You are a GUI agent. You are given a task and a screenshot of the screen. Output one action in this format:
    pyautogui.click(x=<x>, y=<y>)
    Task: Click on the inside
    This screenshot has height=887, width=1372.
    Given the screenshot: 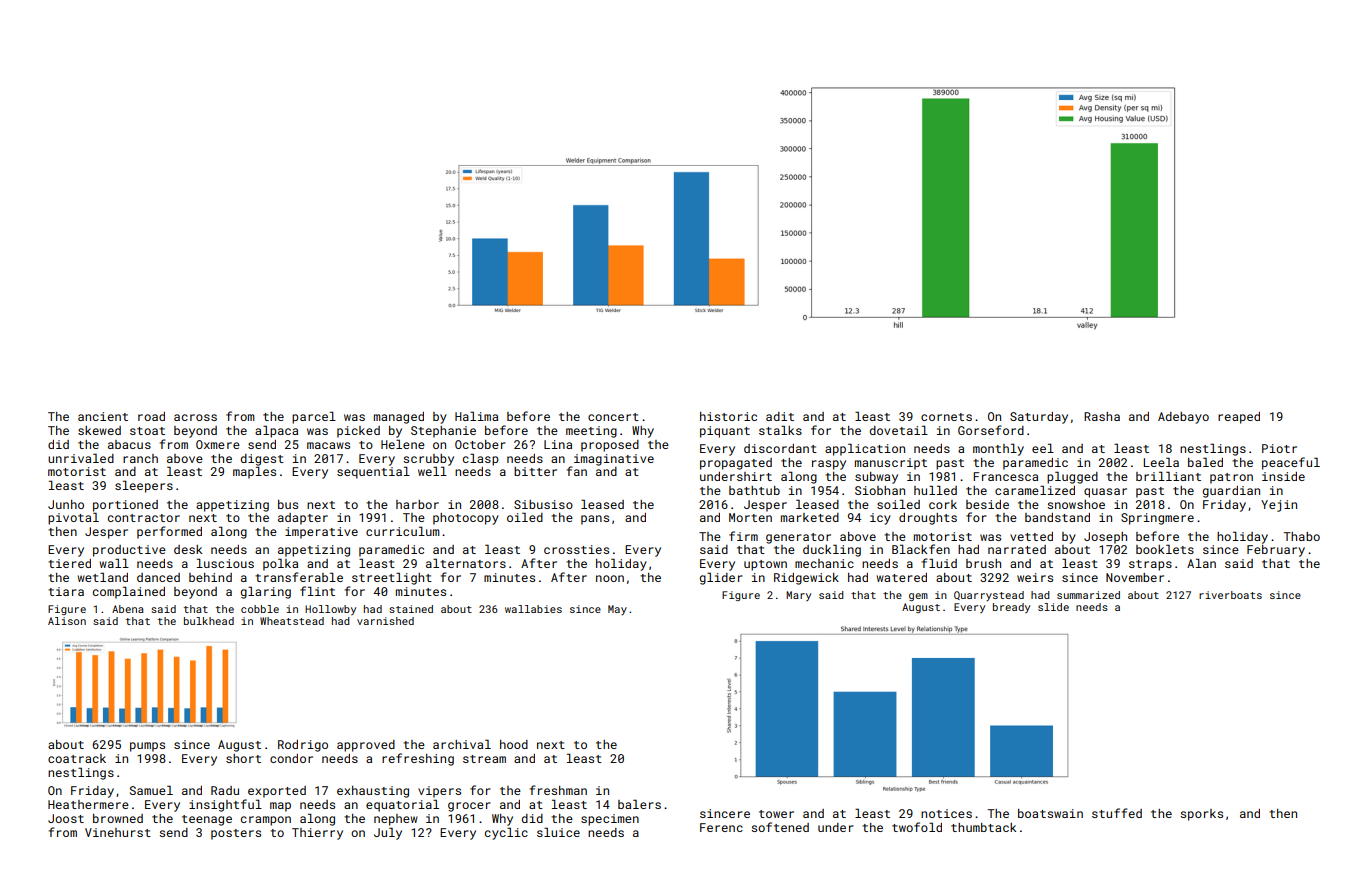 What is the action you would take?
    pyautogui.click(x=1283, y=476)
